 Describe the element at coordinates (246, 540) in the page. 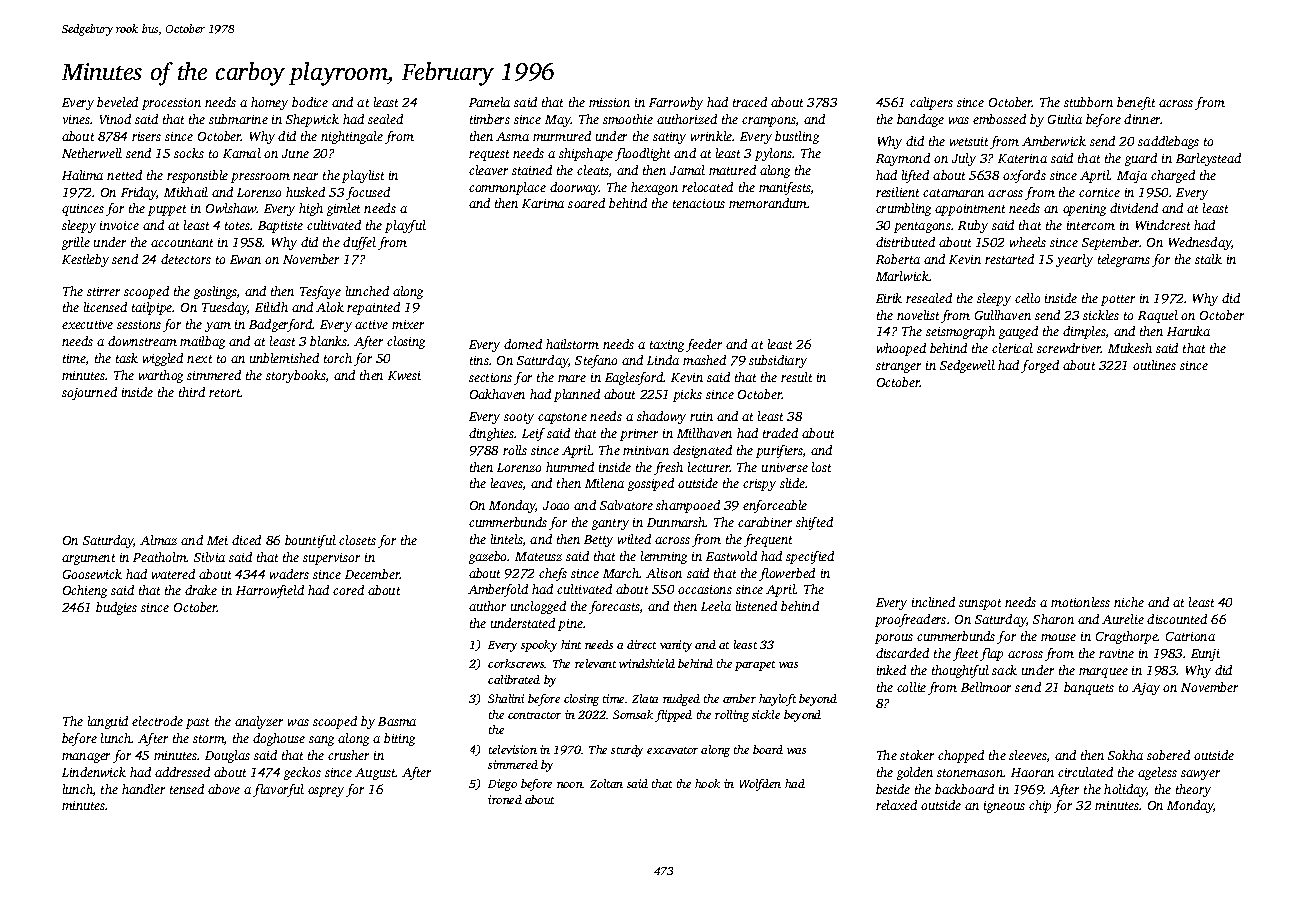

I see `diced` at that location.
